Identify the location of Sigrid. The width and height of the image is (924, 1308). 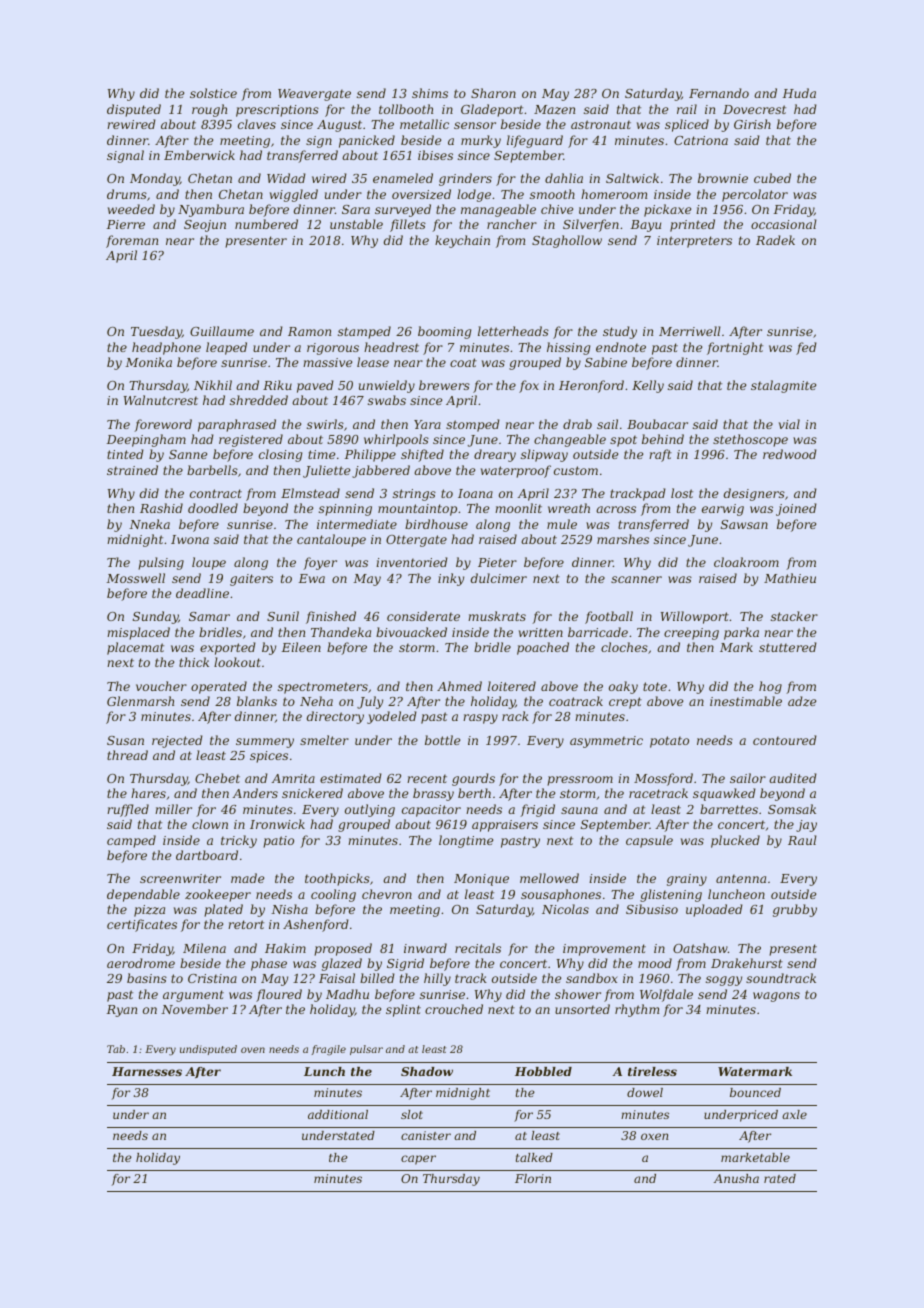
(405, 964).
